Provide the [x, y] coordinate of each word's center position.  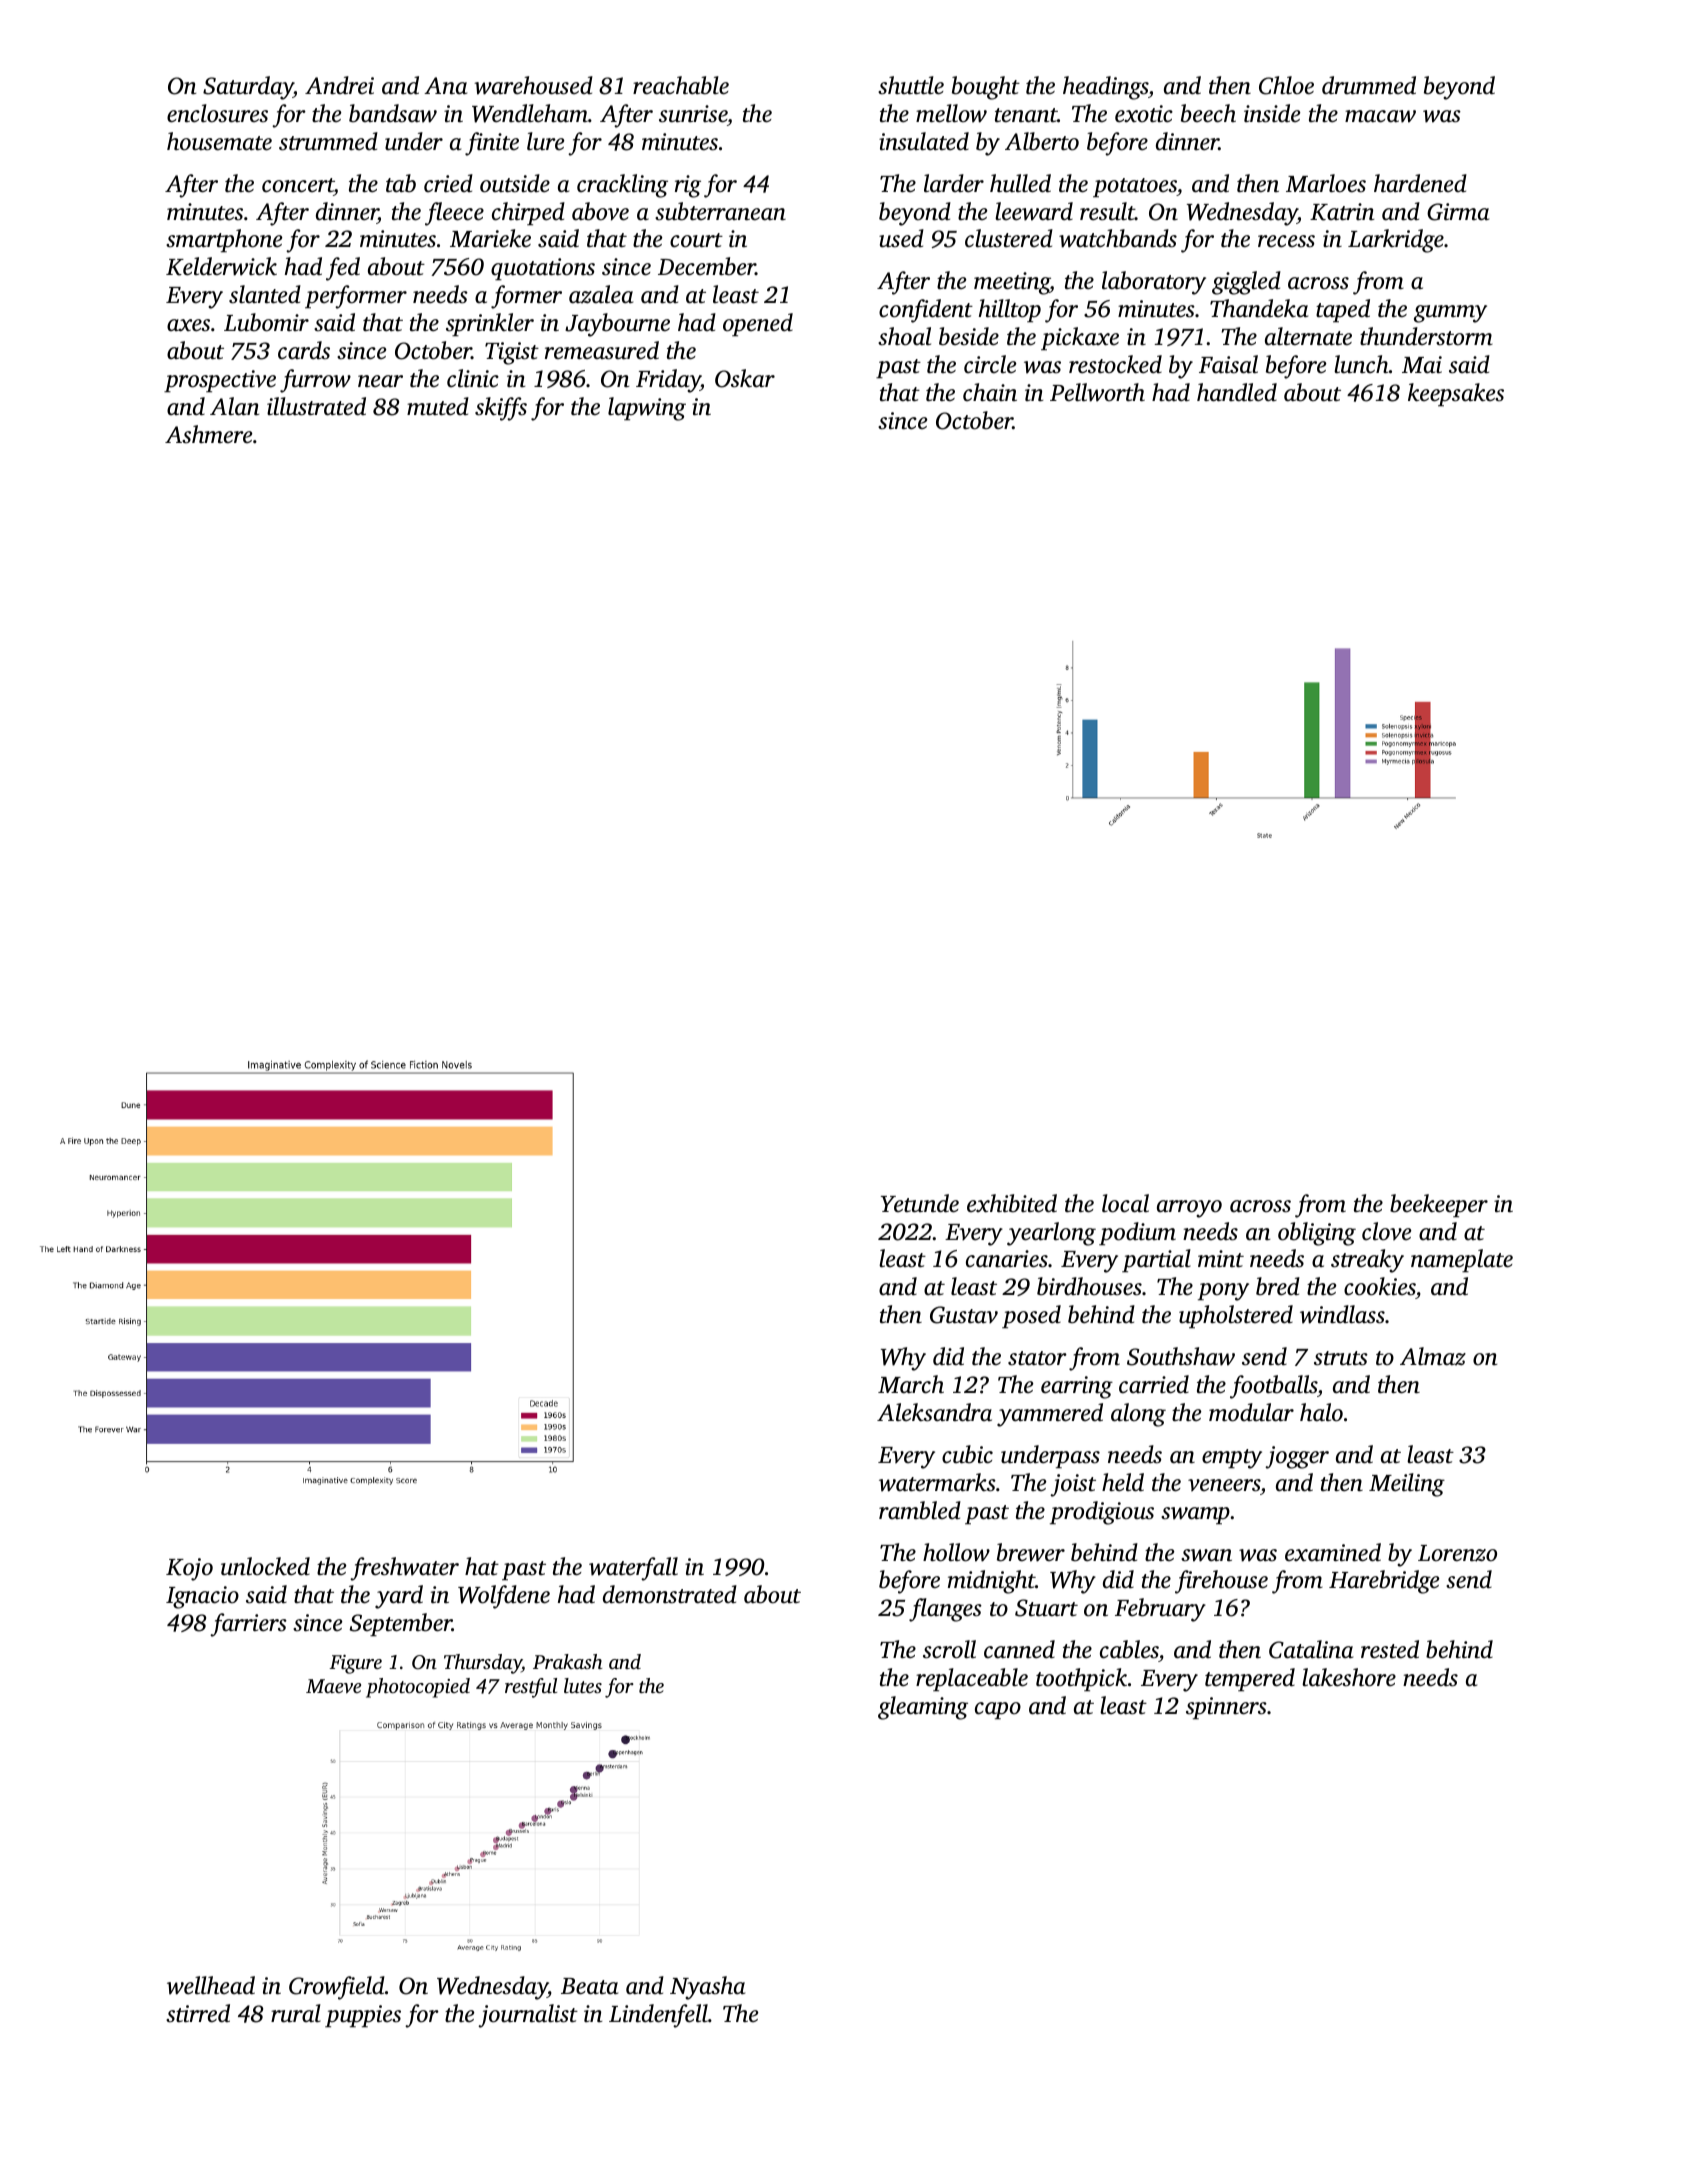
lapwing [647, 409]
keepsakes [1456, 395]
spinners [1226, 1708]
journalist [528, 2016]
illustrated [316, 406]
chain [990, 392]
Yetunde [920, 1203]
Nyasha [707, 1988]
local [1125, 1203]
